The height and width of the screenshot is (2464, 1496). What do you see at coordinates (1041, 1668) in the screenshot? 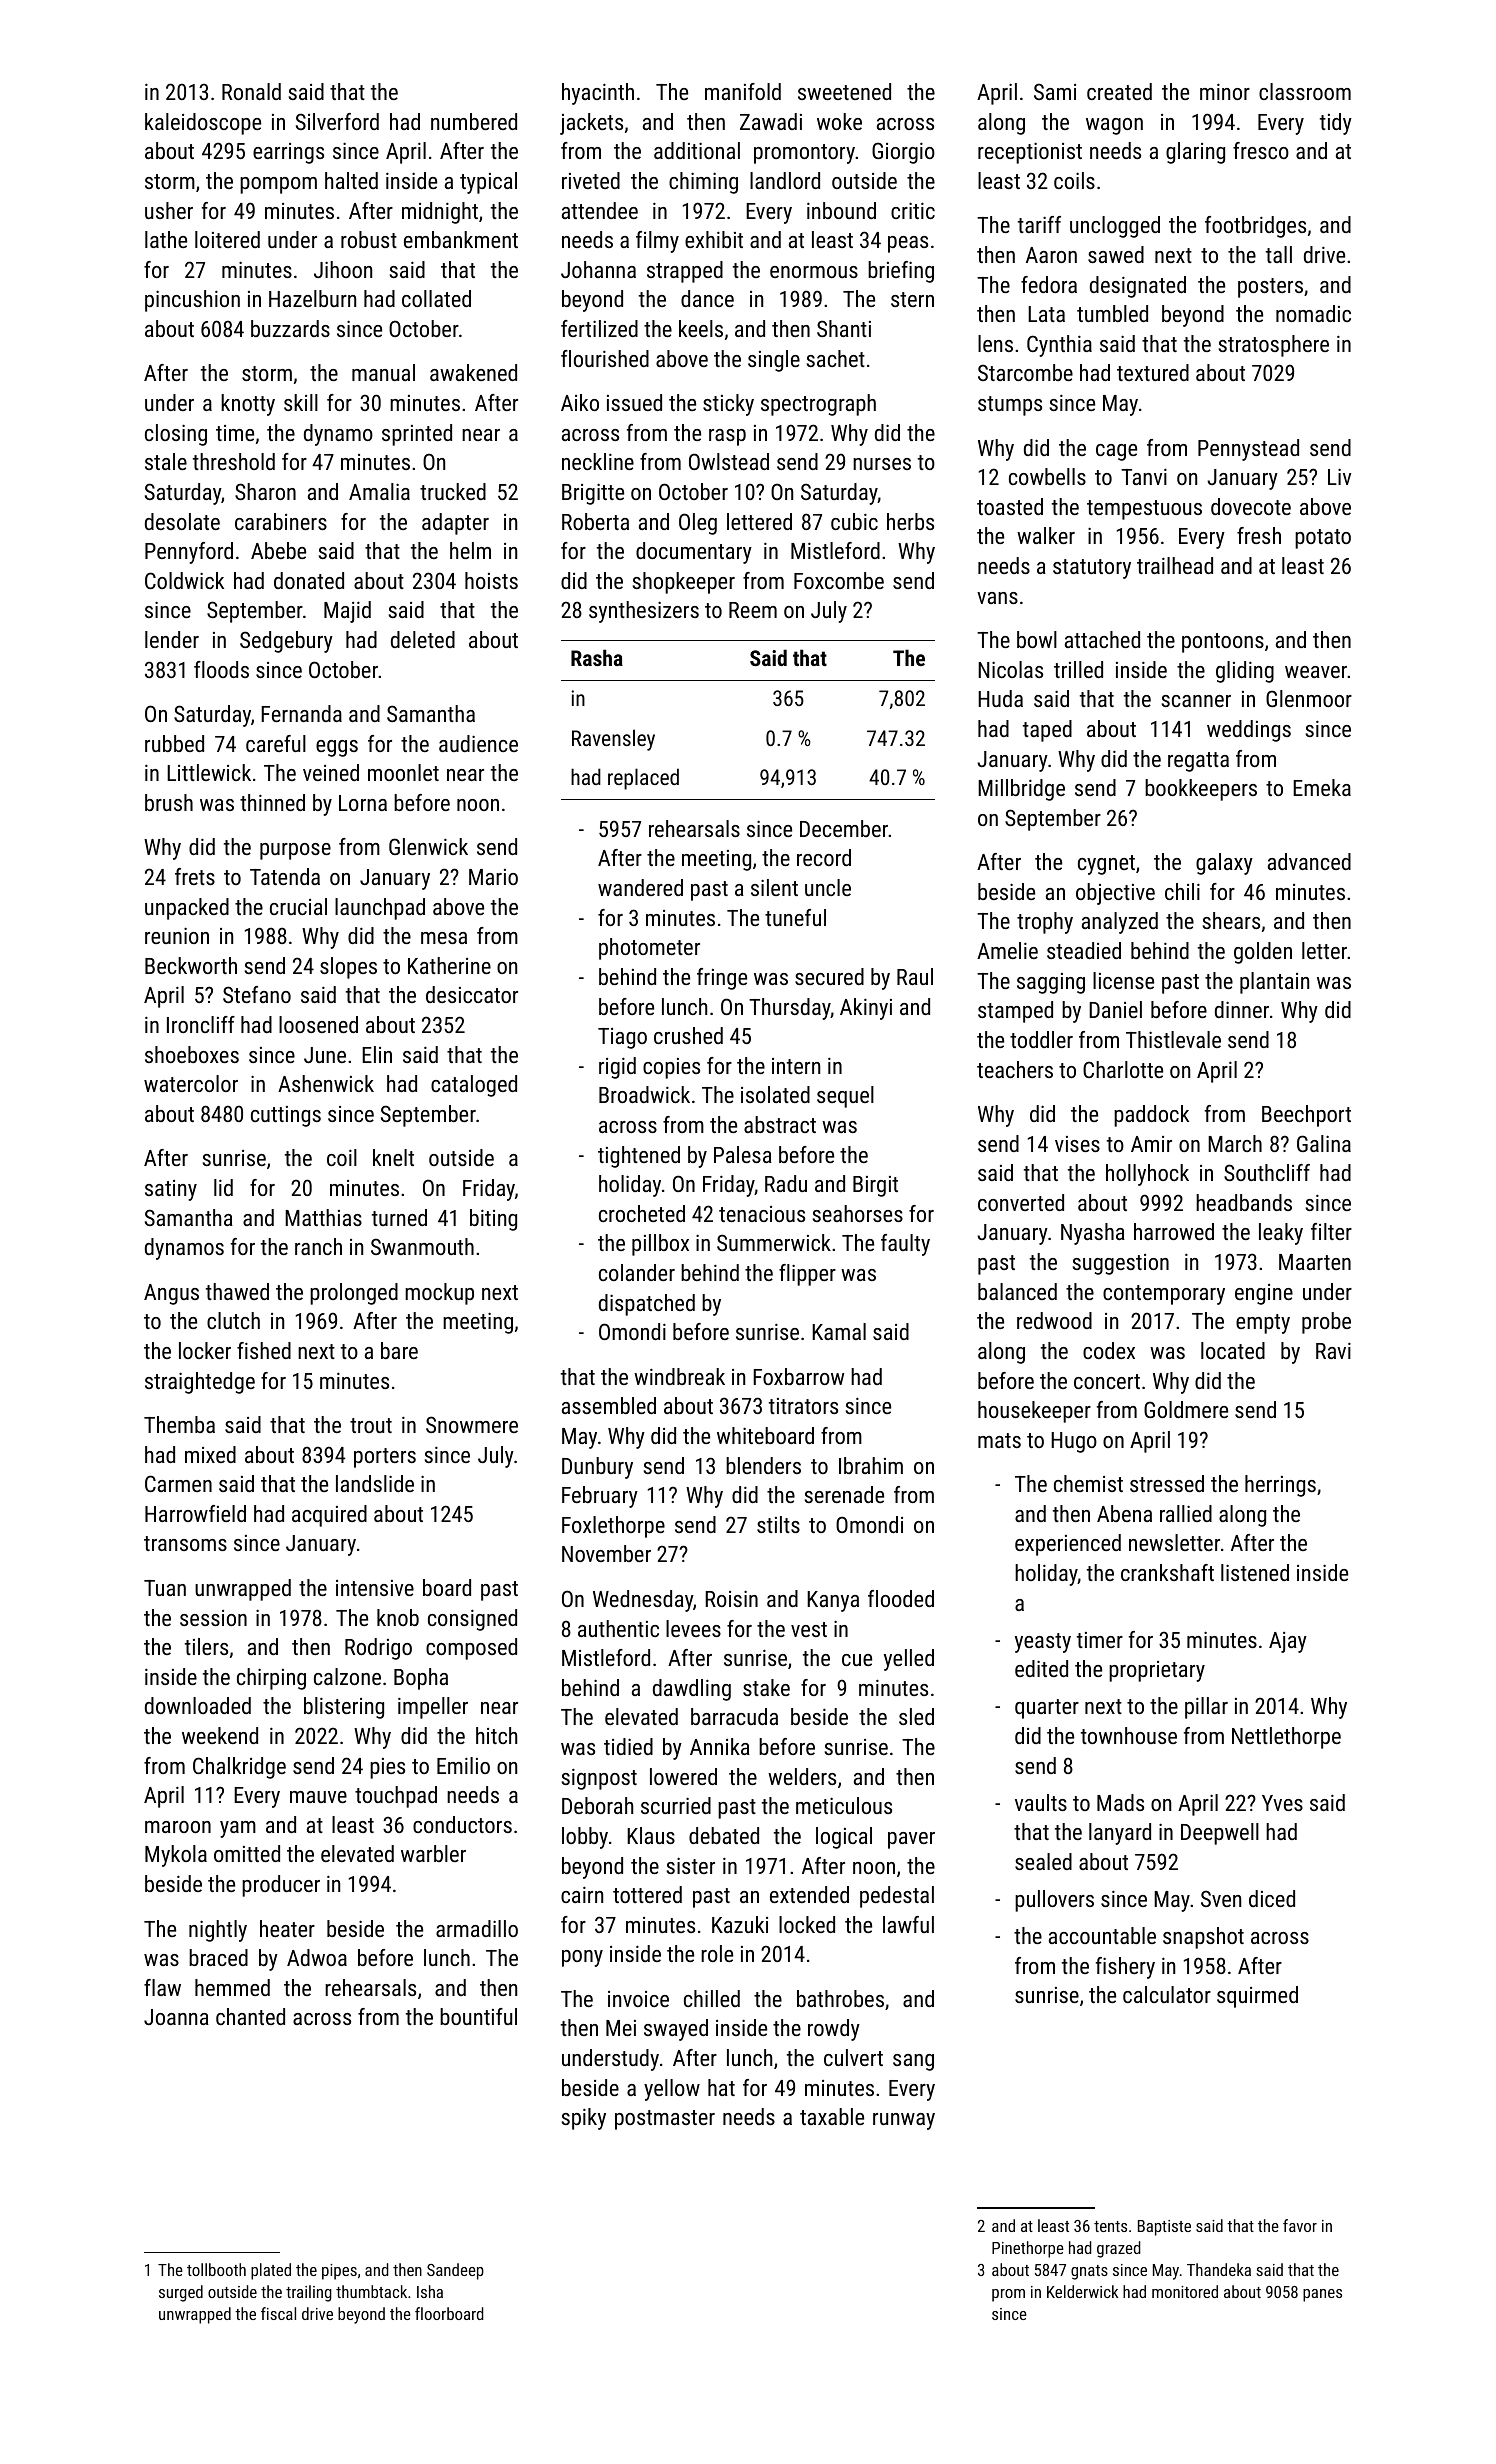
I see `edited` at bounding box center [1041, 1668].
